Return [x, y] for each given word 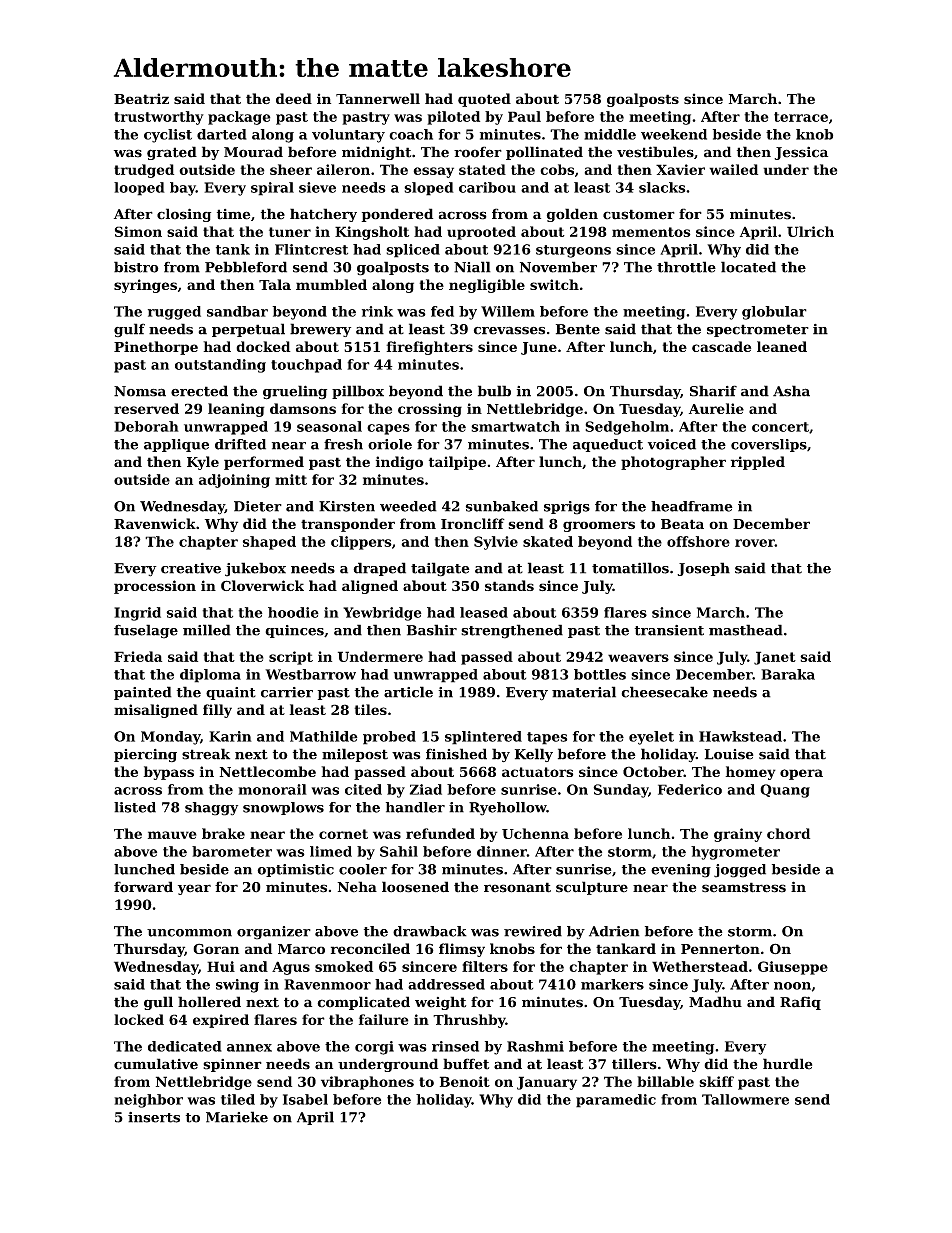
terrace [801, 117]
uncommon [189, 933]
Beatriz [141, 98]
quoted [484, 100]
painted [143, 693]
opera [801, 774]
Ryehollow [508, 809]
